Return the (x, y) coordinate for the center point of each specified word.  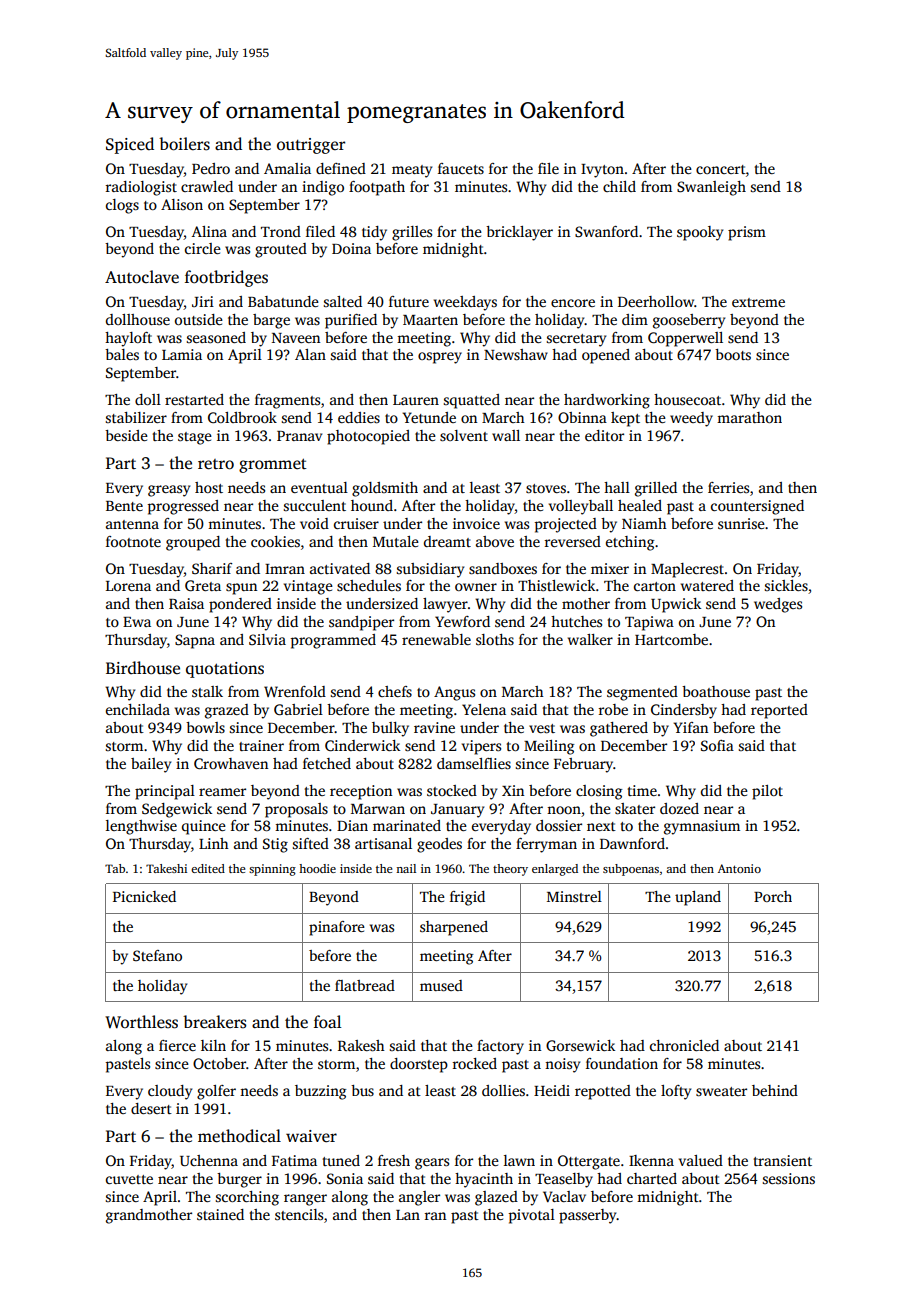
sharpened (454, 928)
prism (747, 233)
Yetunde (429, 417)
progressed (183, 507)
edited (208, 868)
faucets (461, 168)
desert (151, 1108)
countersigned (757, 507)
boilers (184, 144)
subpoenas (631, 870)
